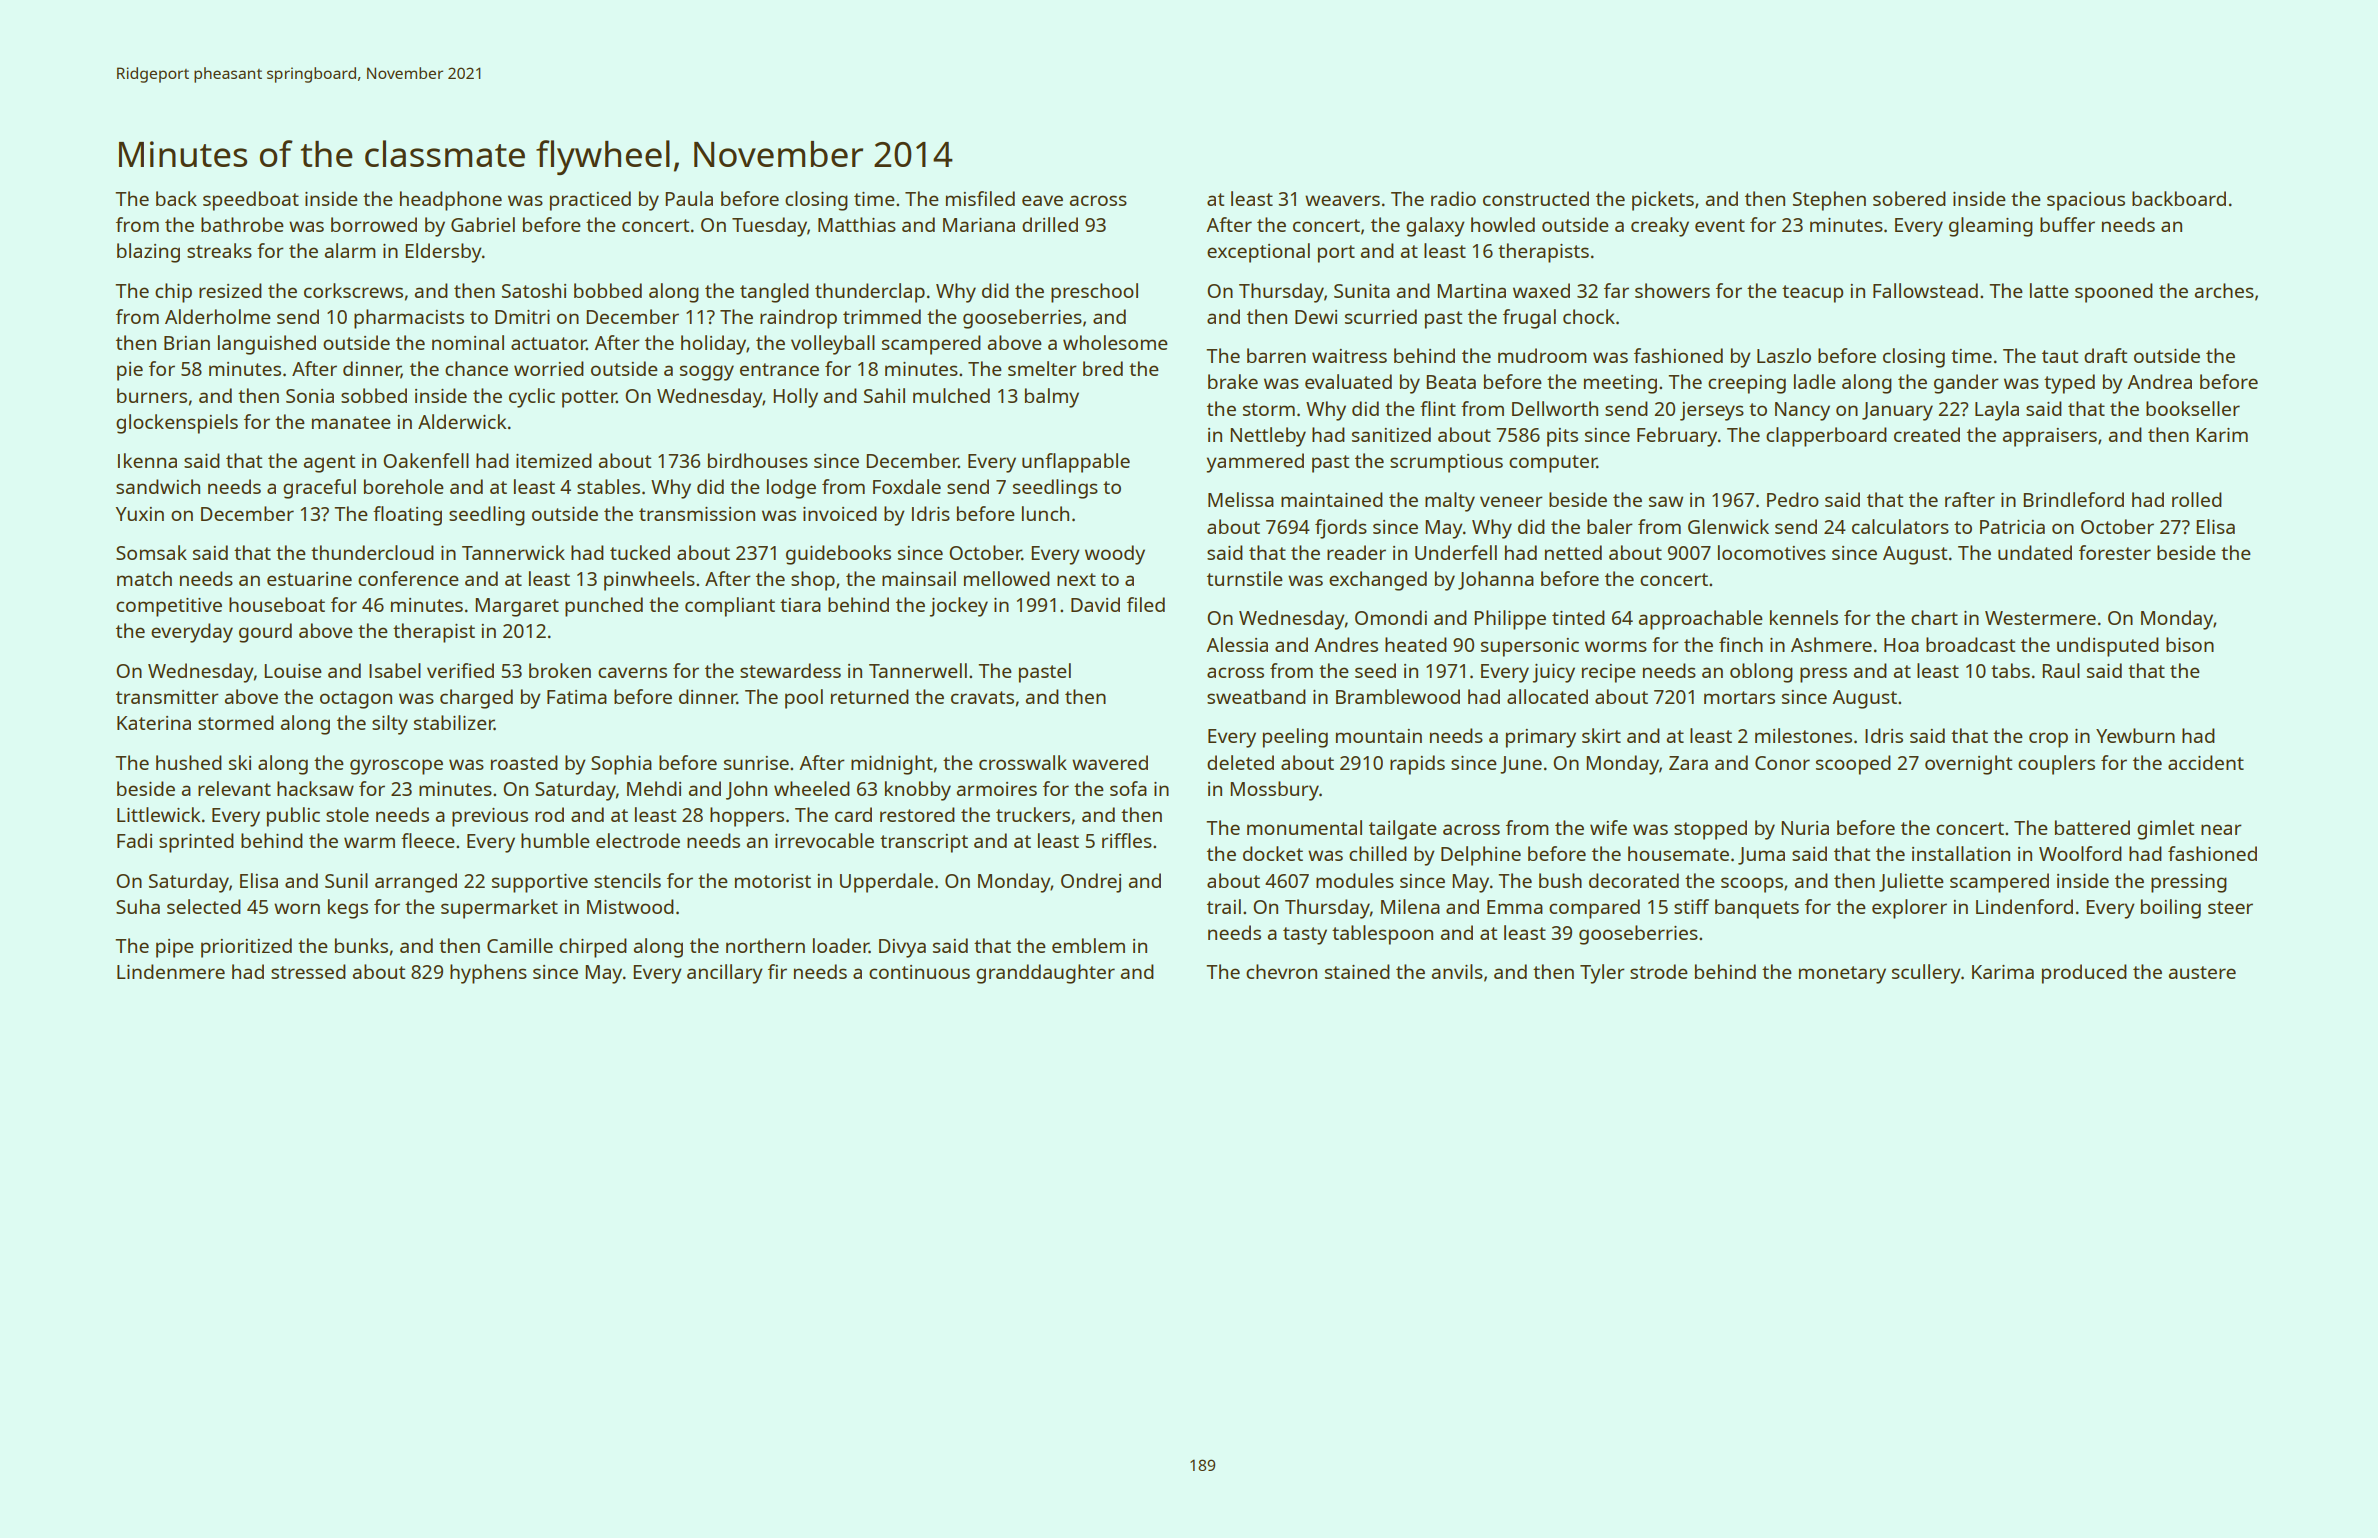  Describe the element at coordinates (1793, 499) in the screenshot. I see `Pedro` at that location.
